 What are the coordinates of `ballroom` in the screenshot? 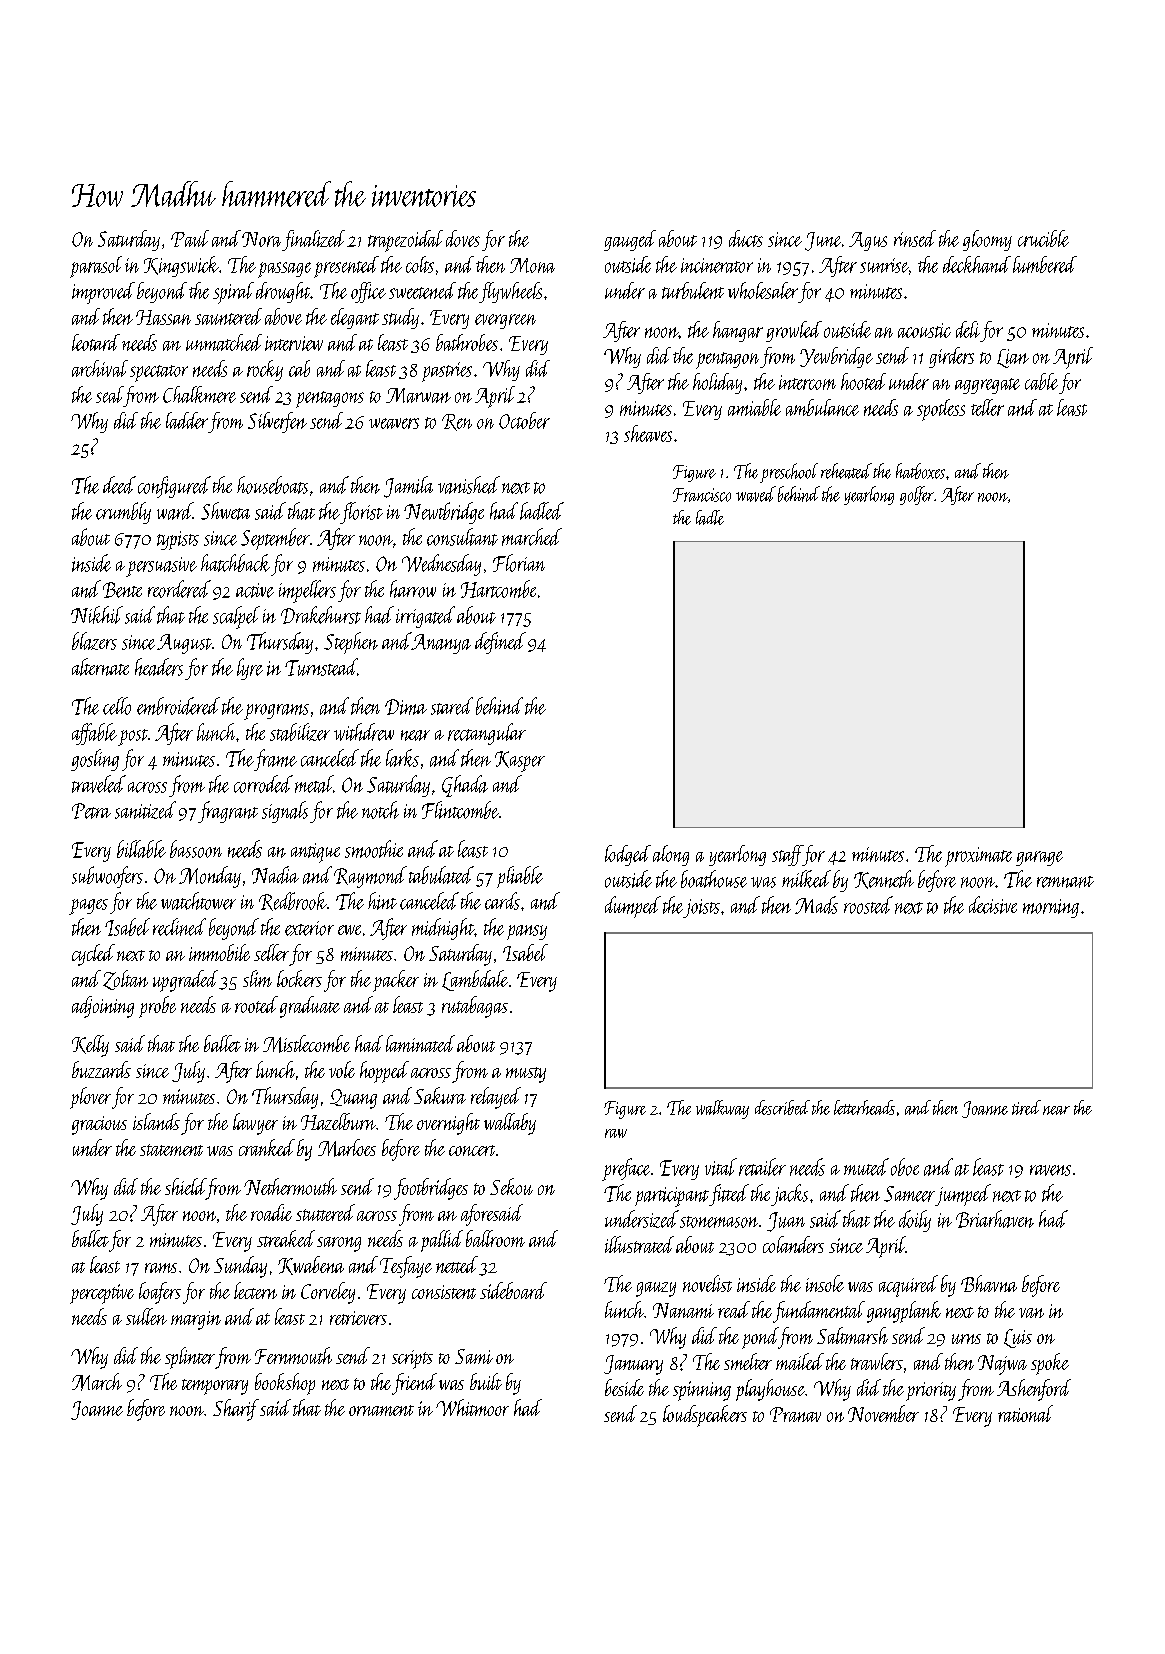 It's located at (495, 1238).
